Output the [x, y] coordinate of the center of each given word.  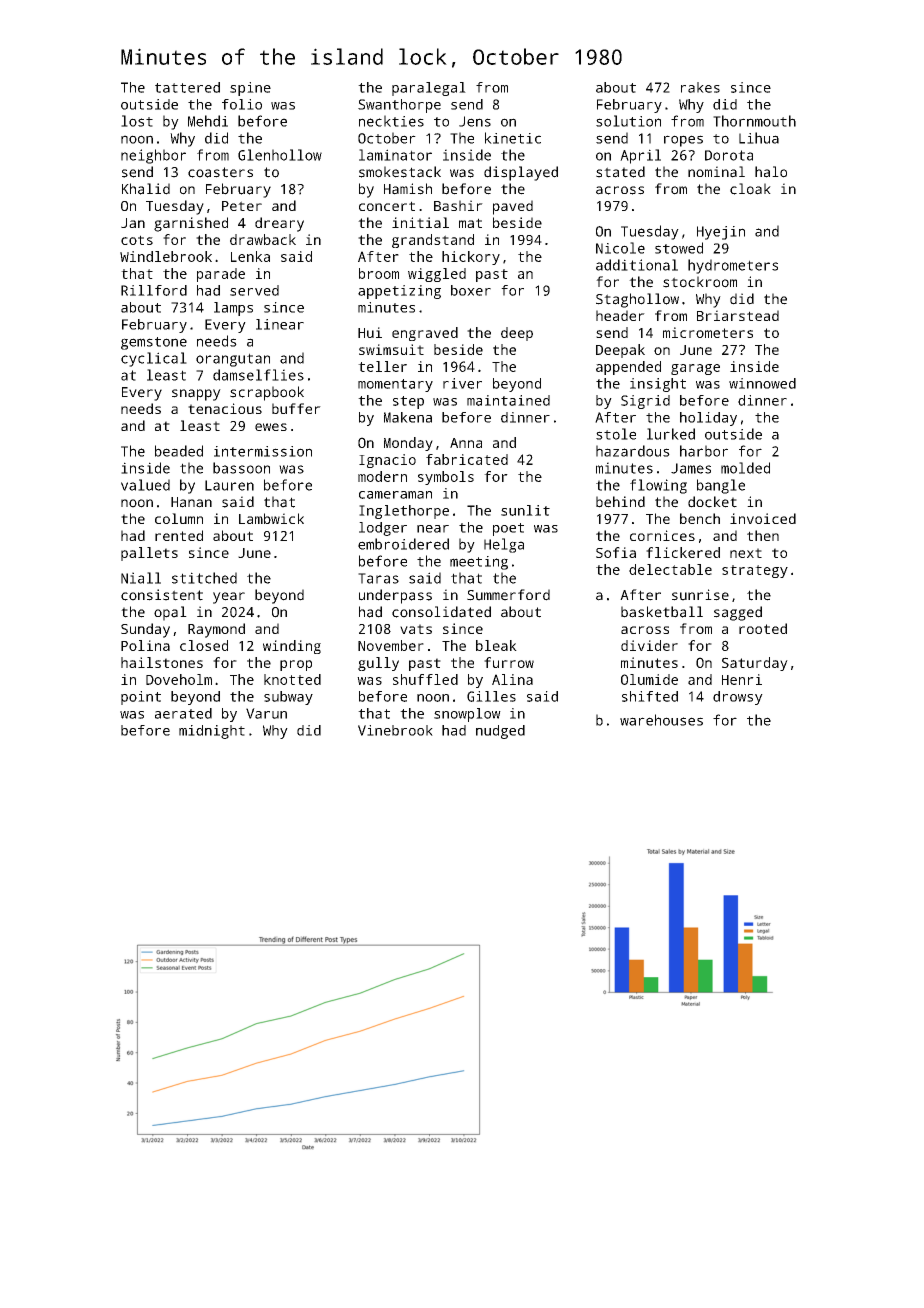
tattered [187, 87]
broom [379, 273]
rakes [700, 87]
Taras [378, 578]
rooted [763, 628]
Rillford [154, 290]
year [229, 598]
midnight [212, 732]
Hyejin [721, 233]
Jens [475, 121]
